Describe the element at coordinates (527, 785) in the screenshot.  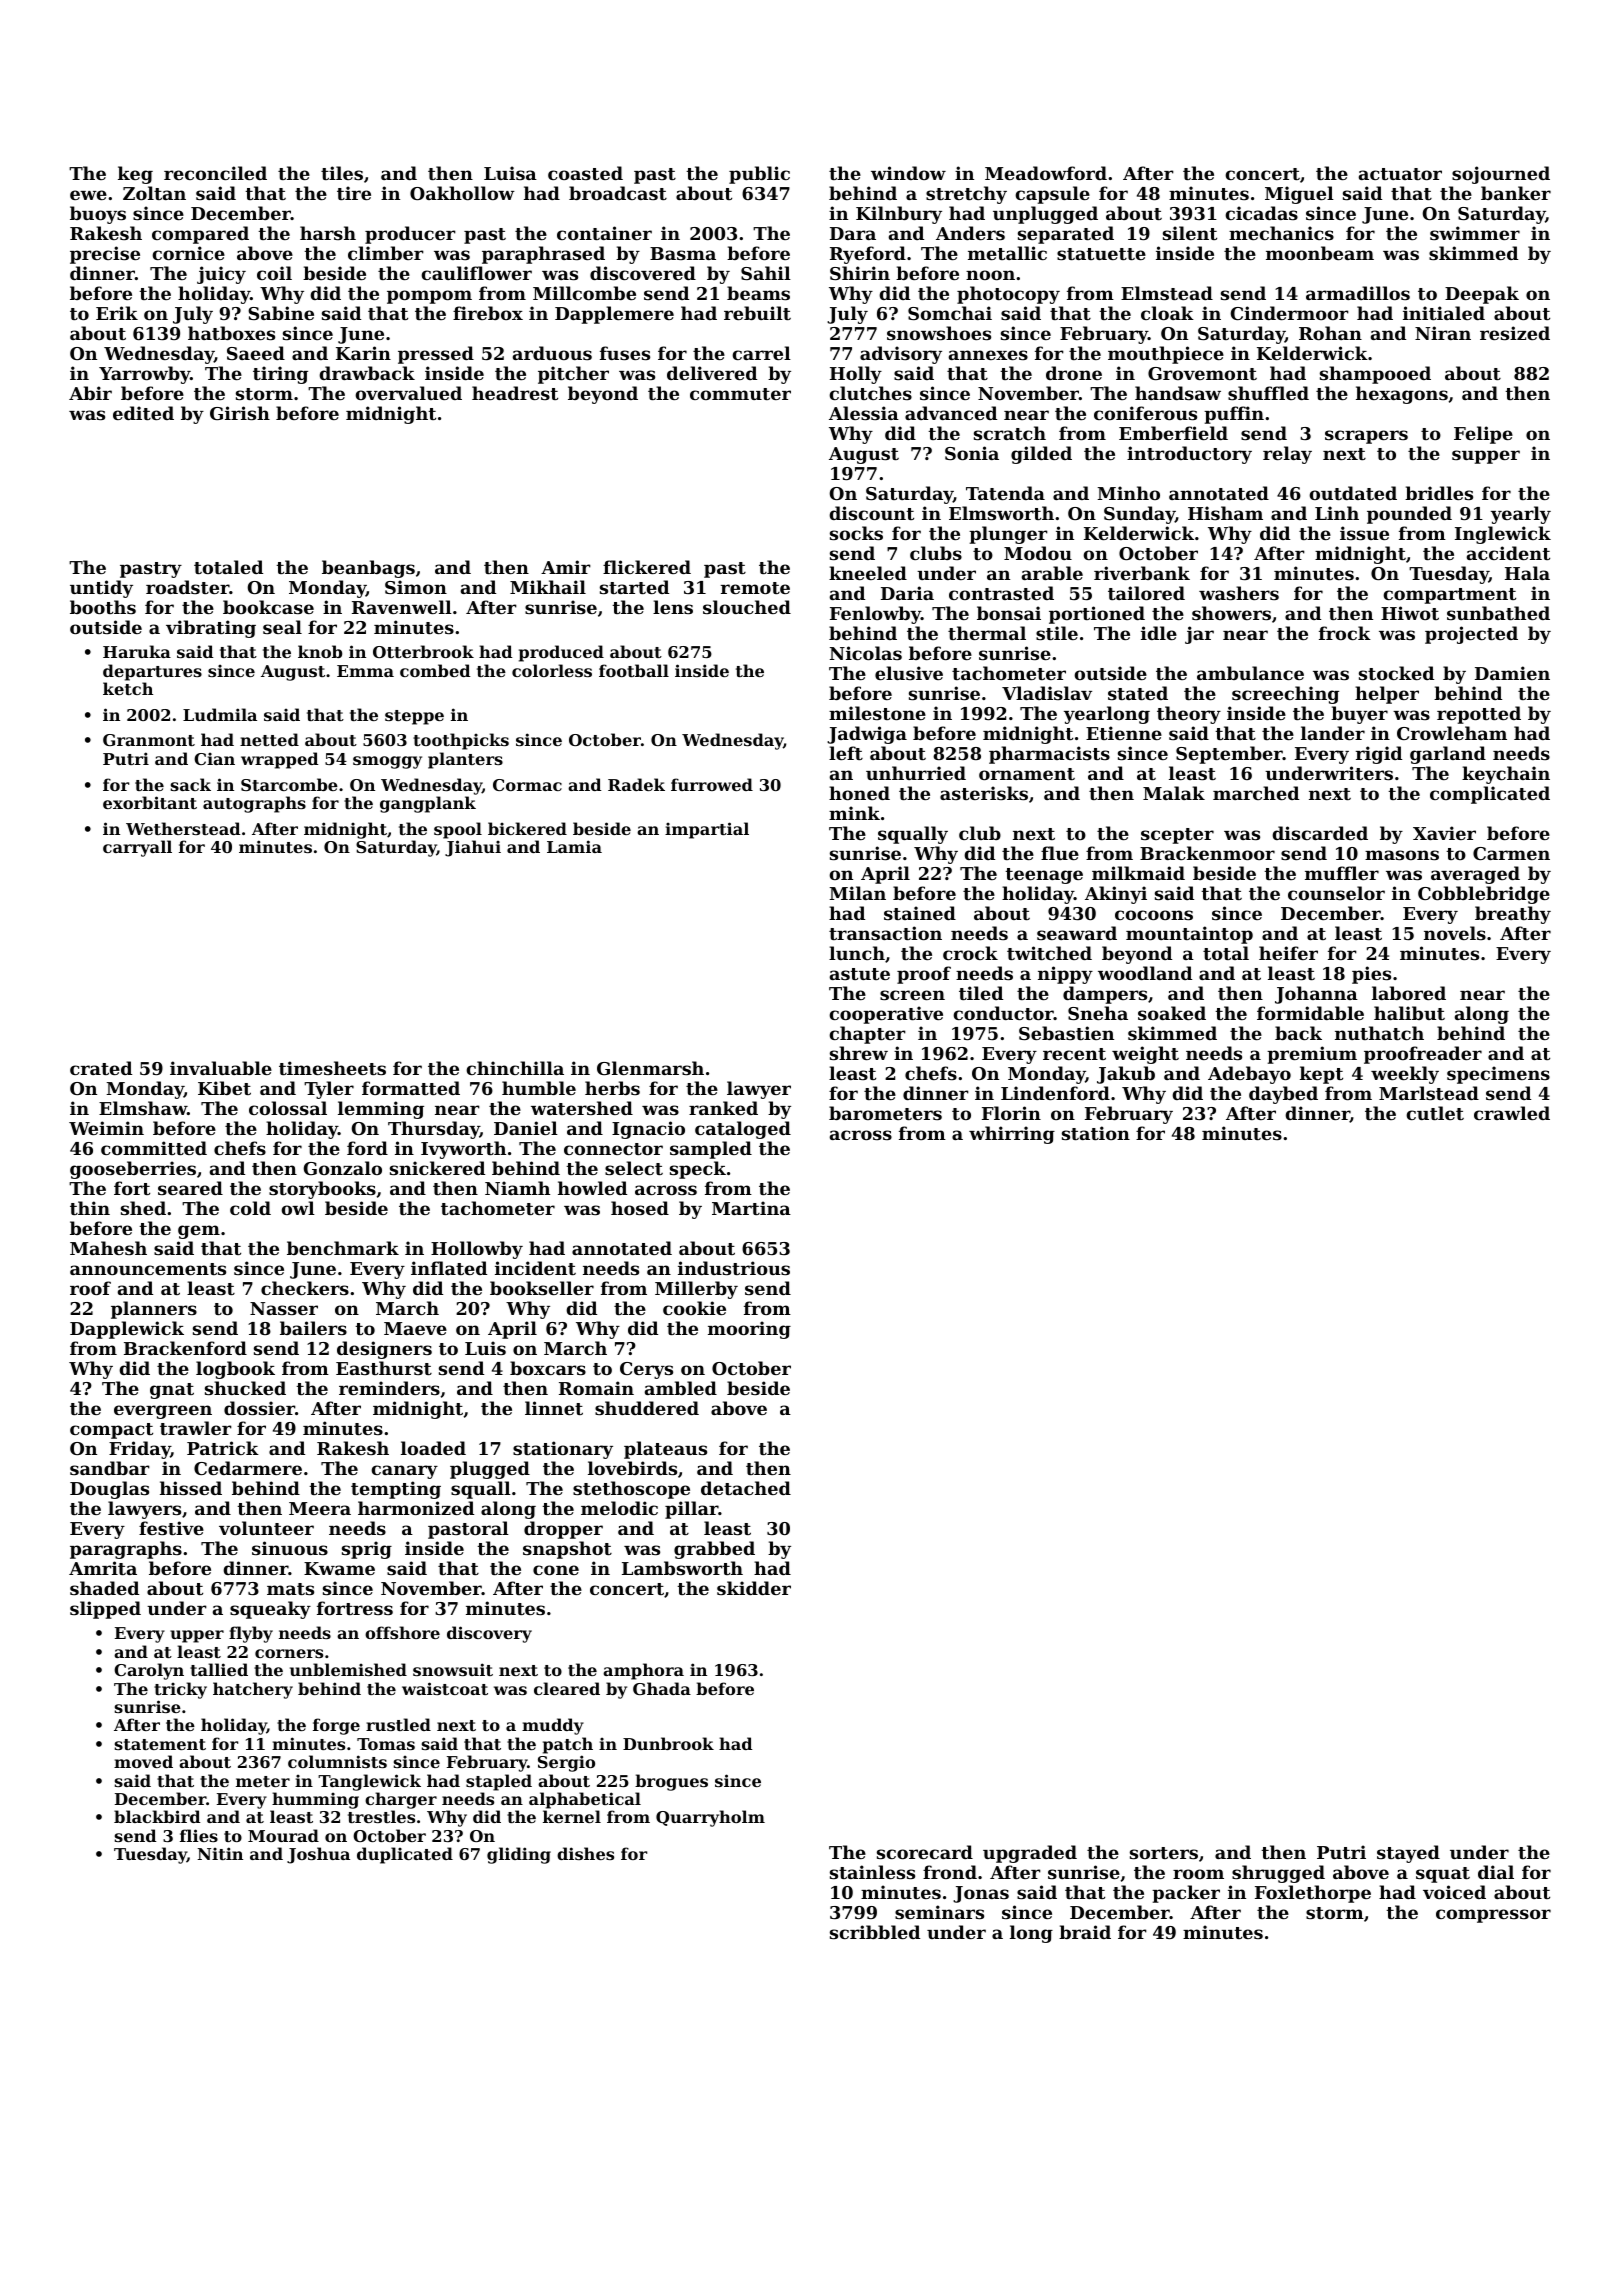
I see `Cormac` at that location.
